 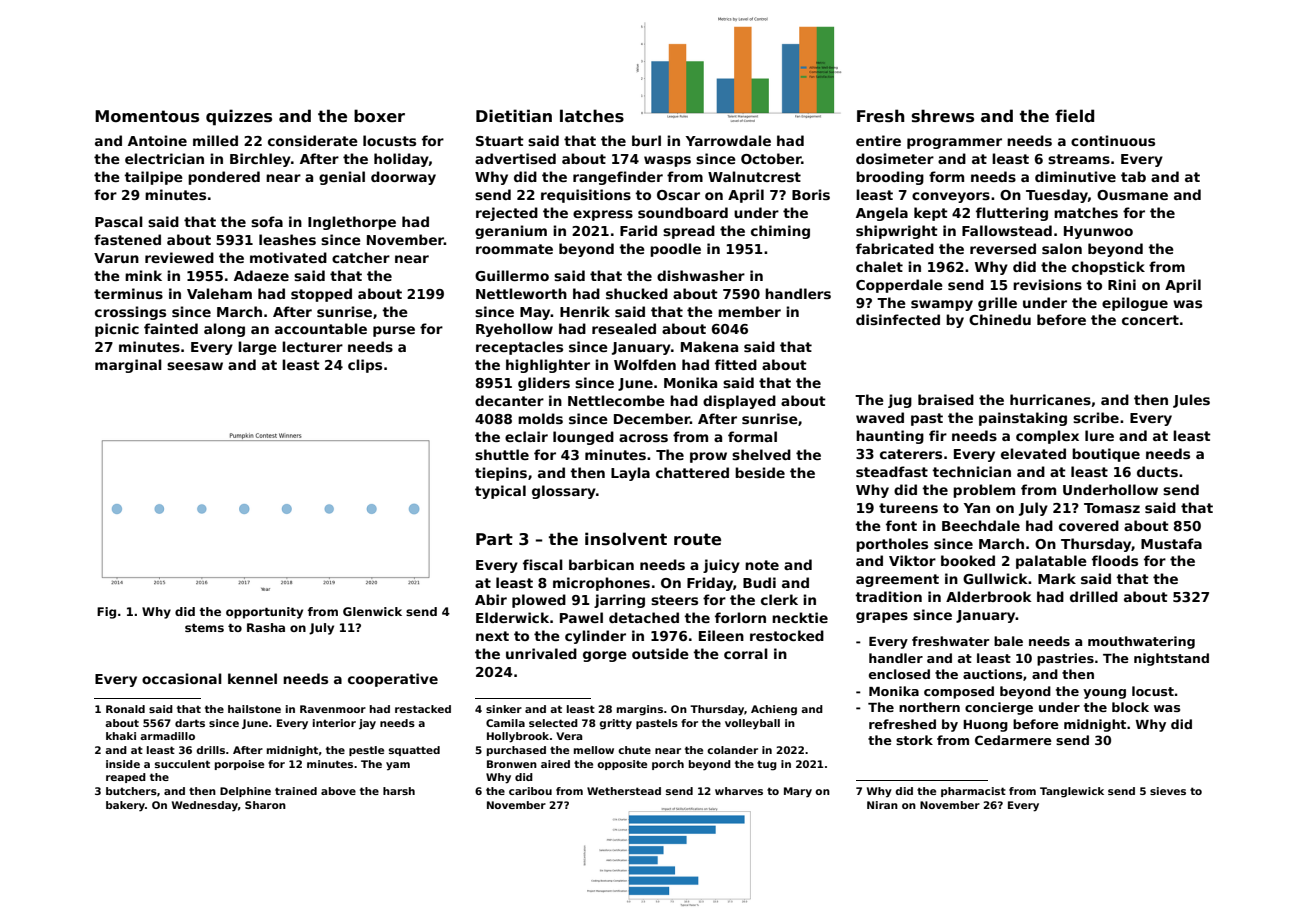 I want to click on booked, so click(x=968, y=560).
